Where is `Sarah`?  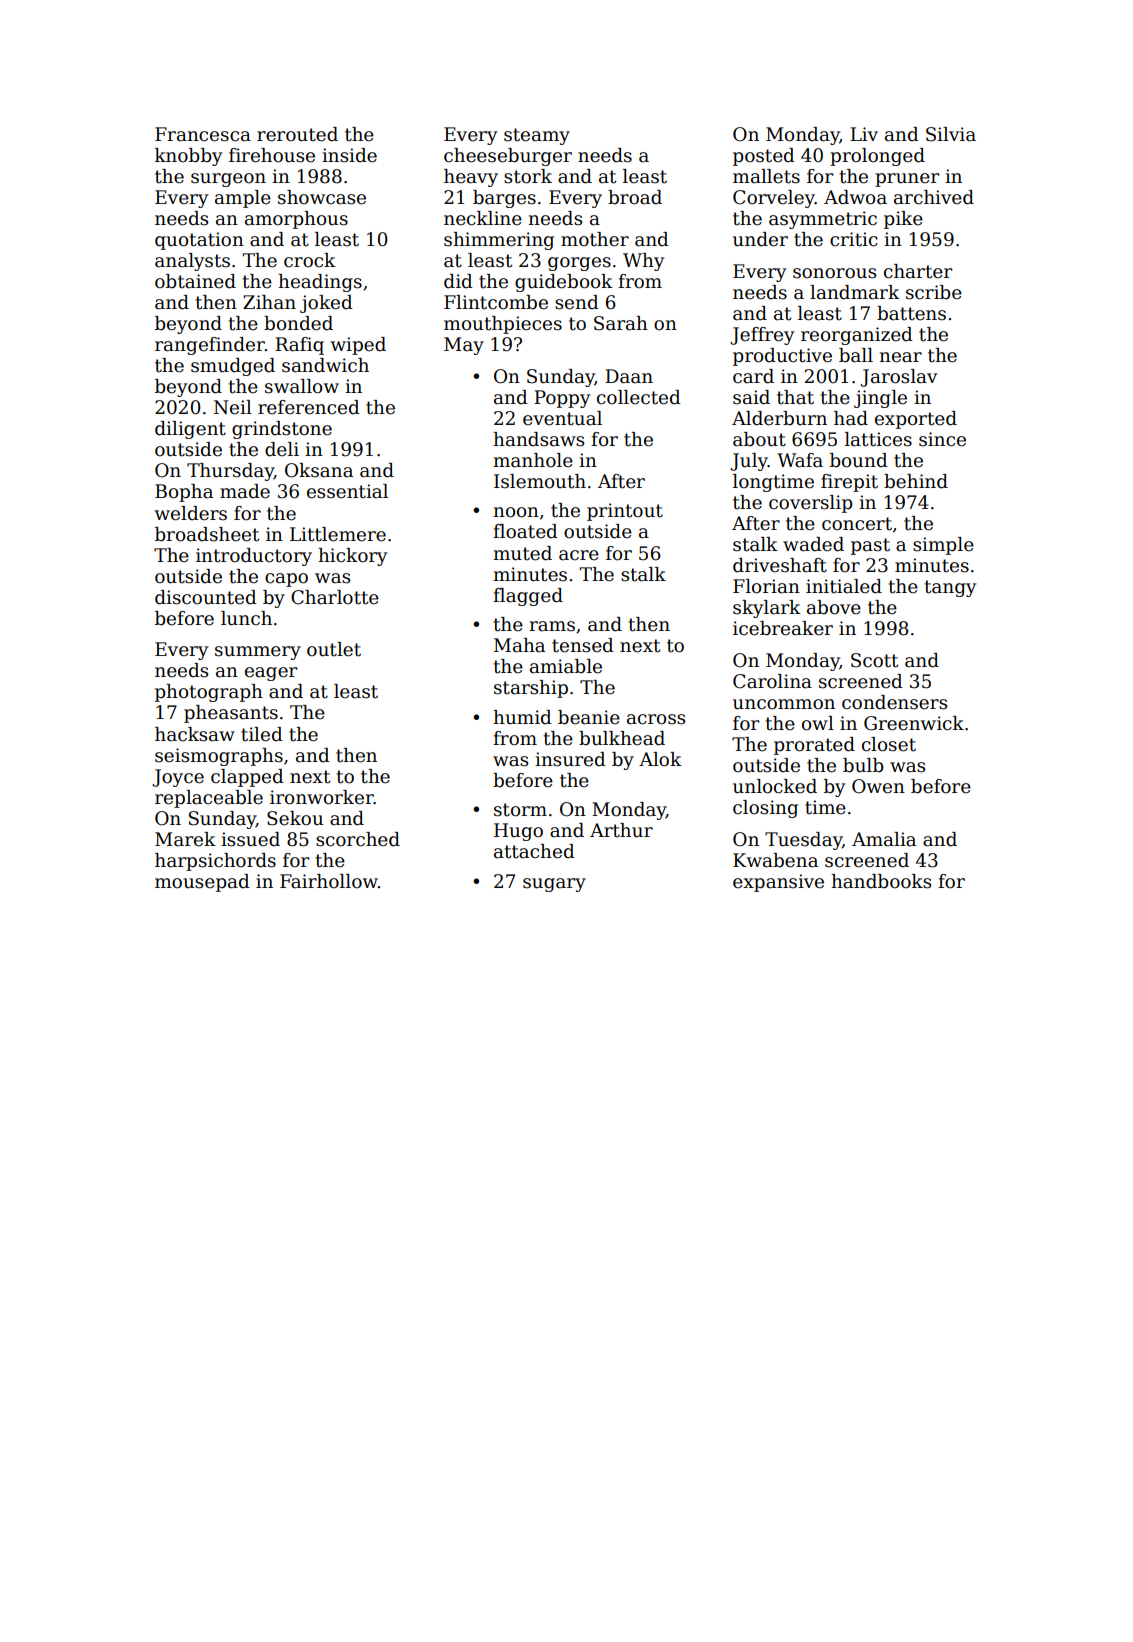 Sarah is located at coordinates (621, 323).
